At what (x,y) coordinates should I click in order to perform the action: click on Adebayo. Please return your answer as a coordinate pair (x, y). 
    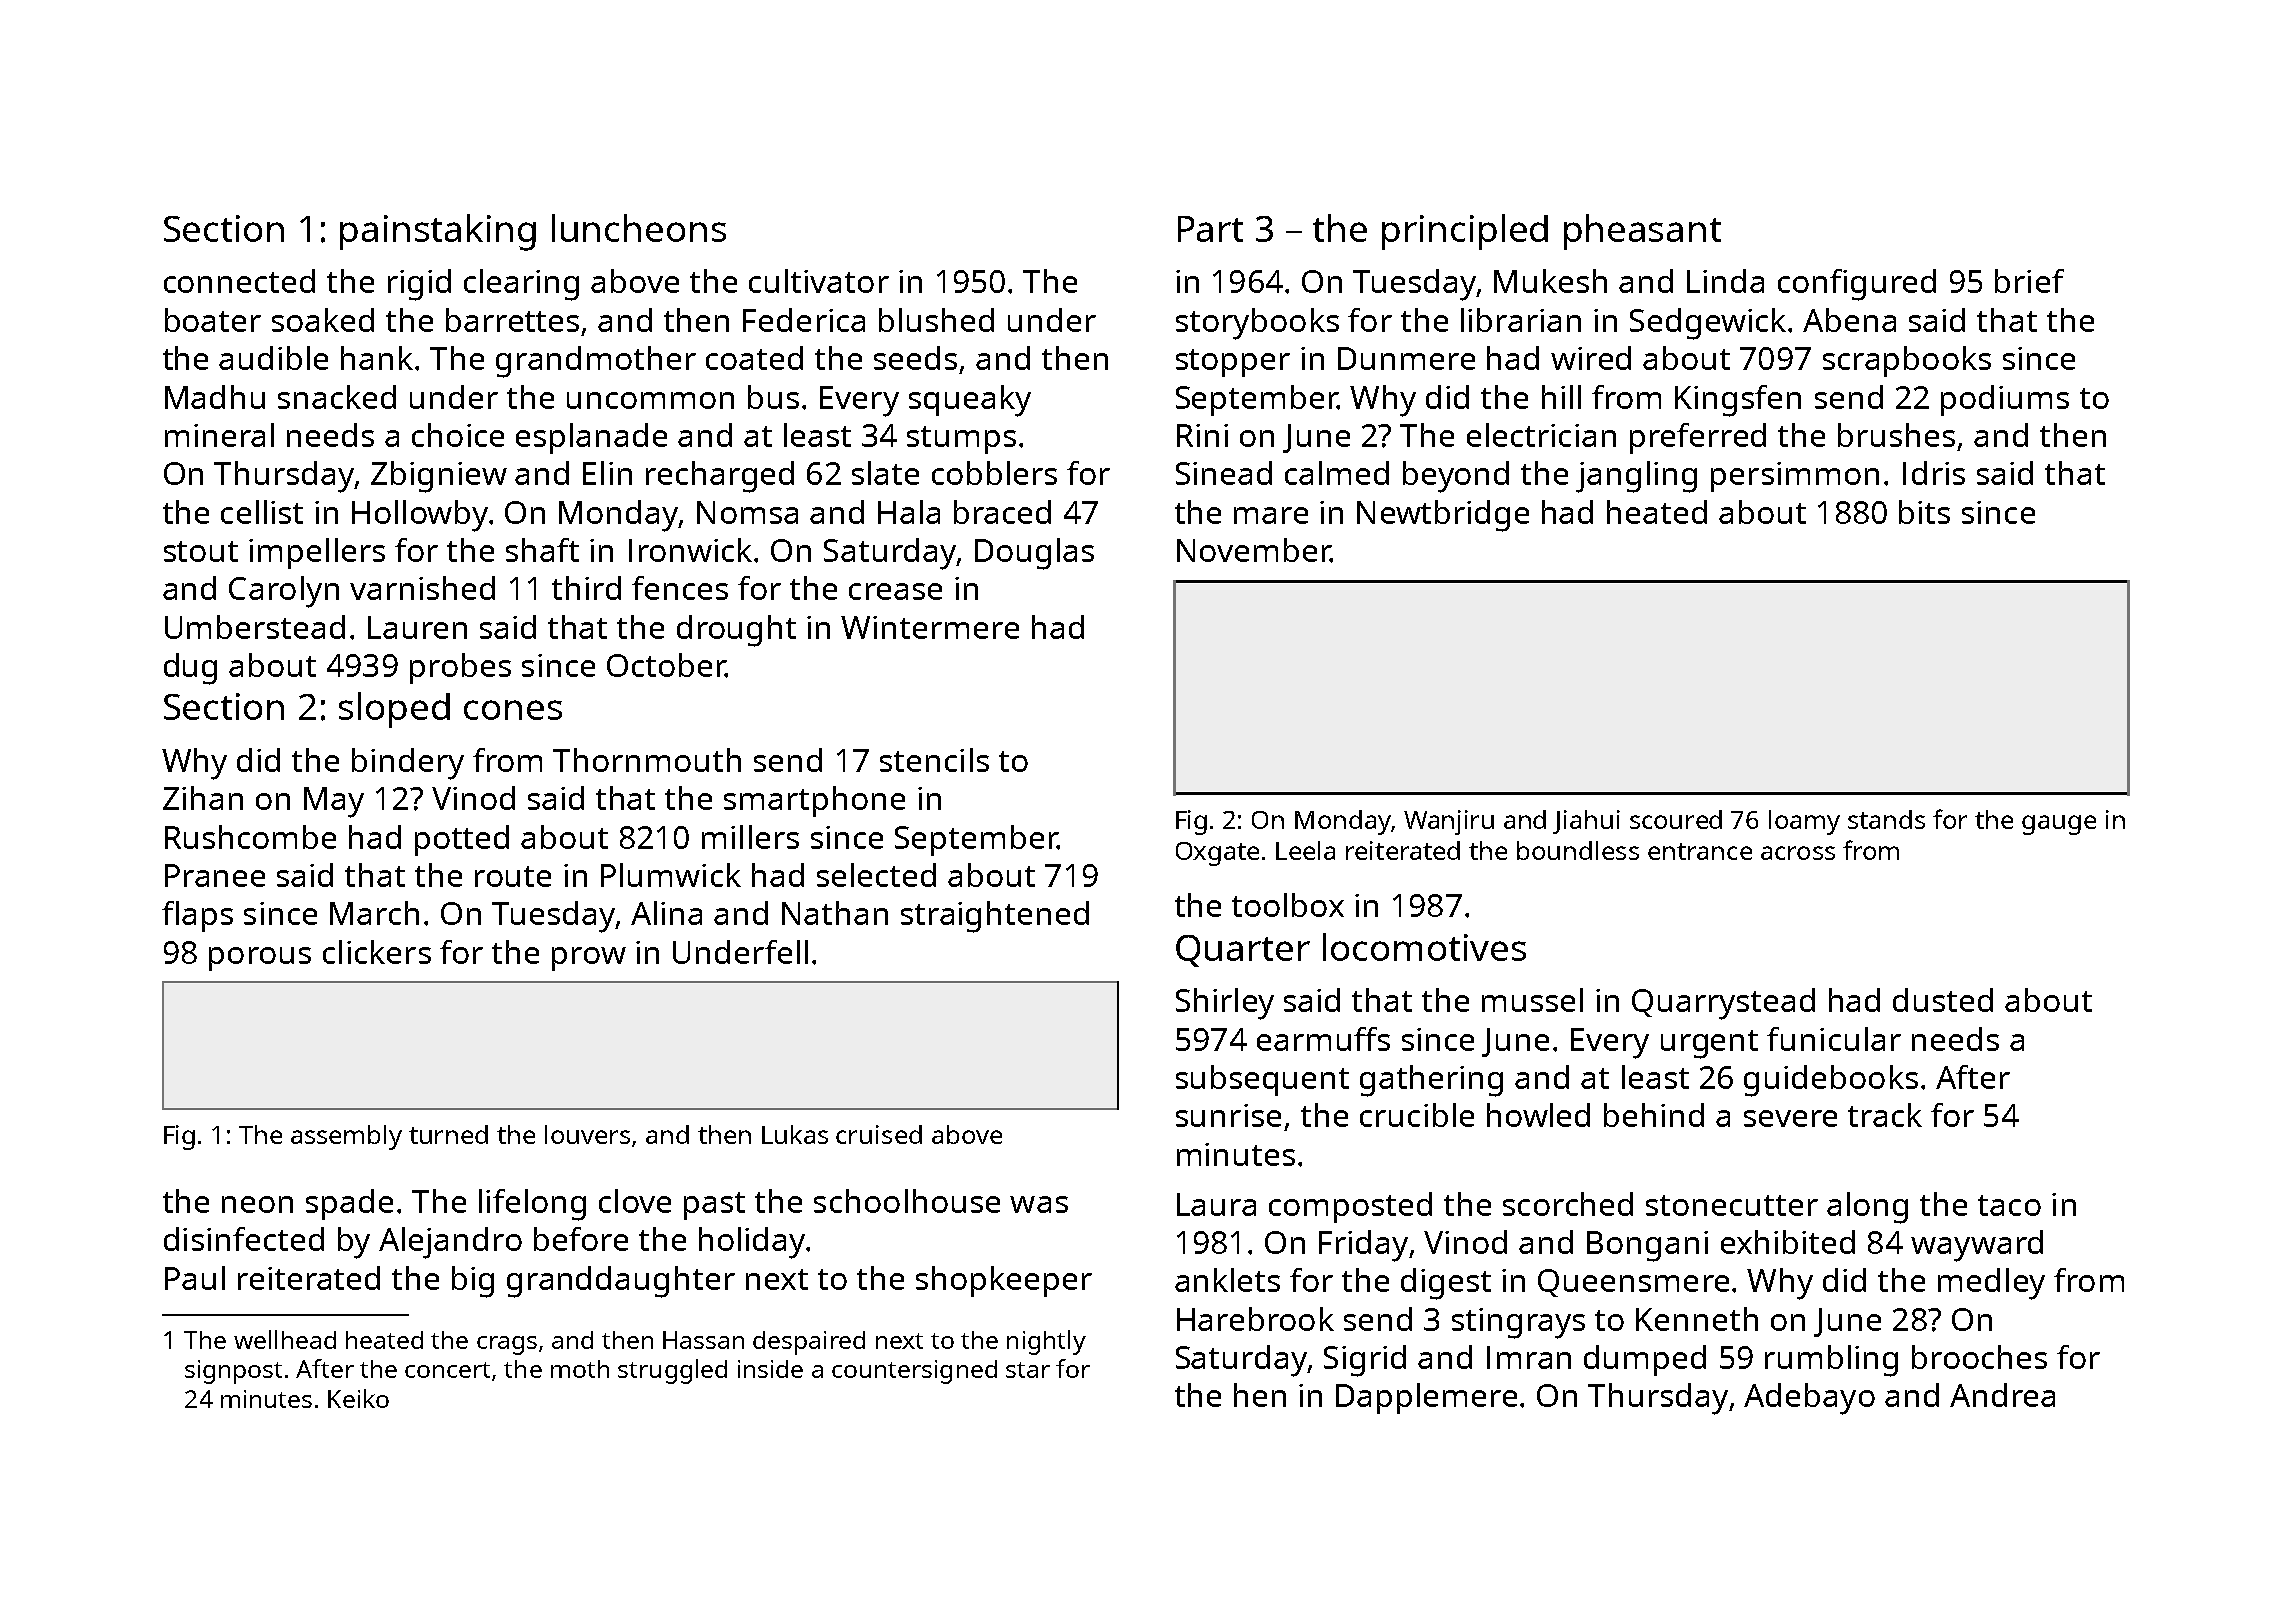
    Looking at the image, I should click on (1809, 1399).
